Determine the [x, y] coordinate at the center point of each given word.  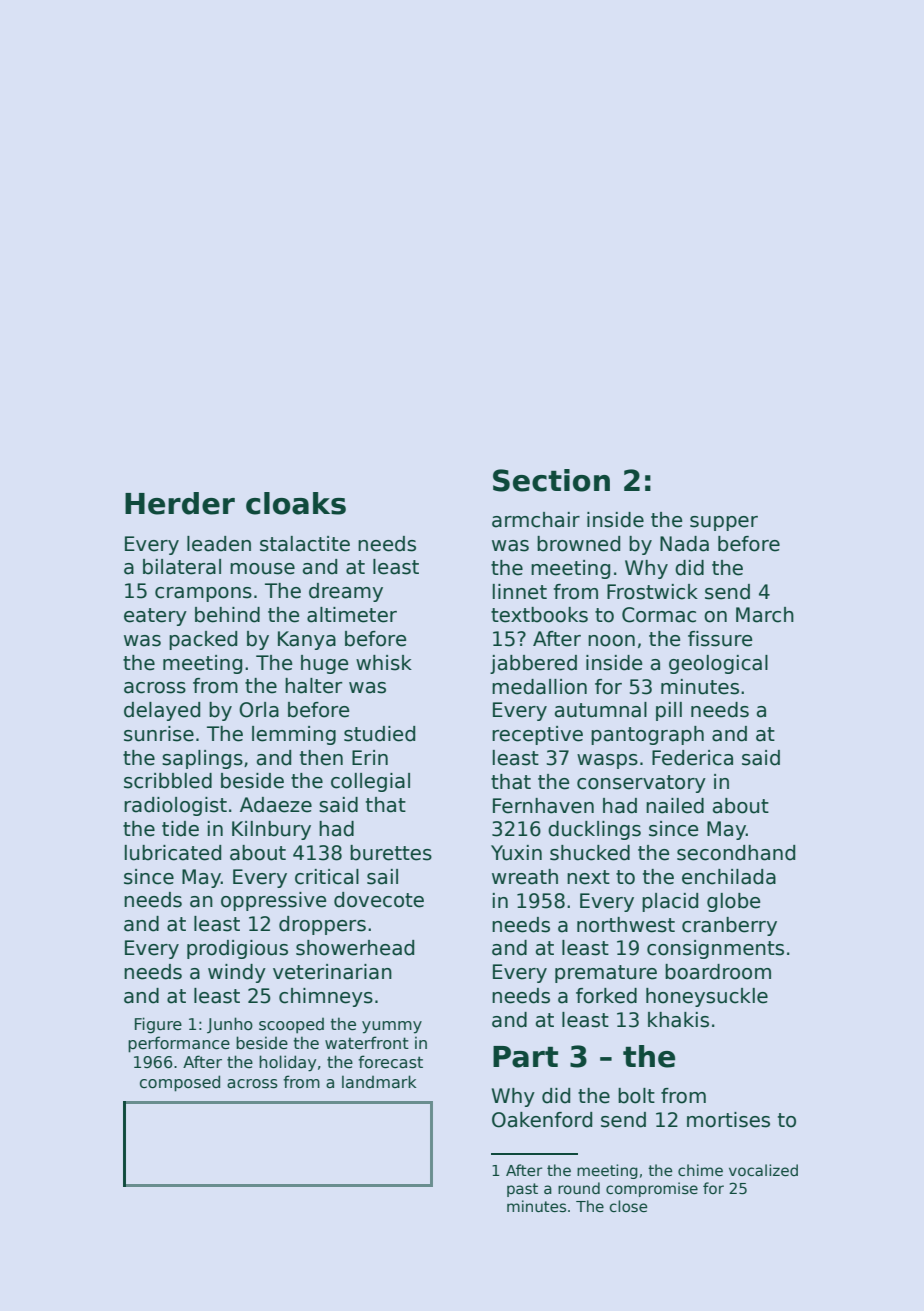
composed [180, 1083]
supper [724, 523]
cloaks [296, 503]
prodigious [237, 949]
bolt [636, 1096]
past [522, 1190]
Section [551, 480]
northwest [626, 925]
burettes [391, 853]
